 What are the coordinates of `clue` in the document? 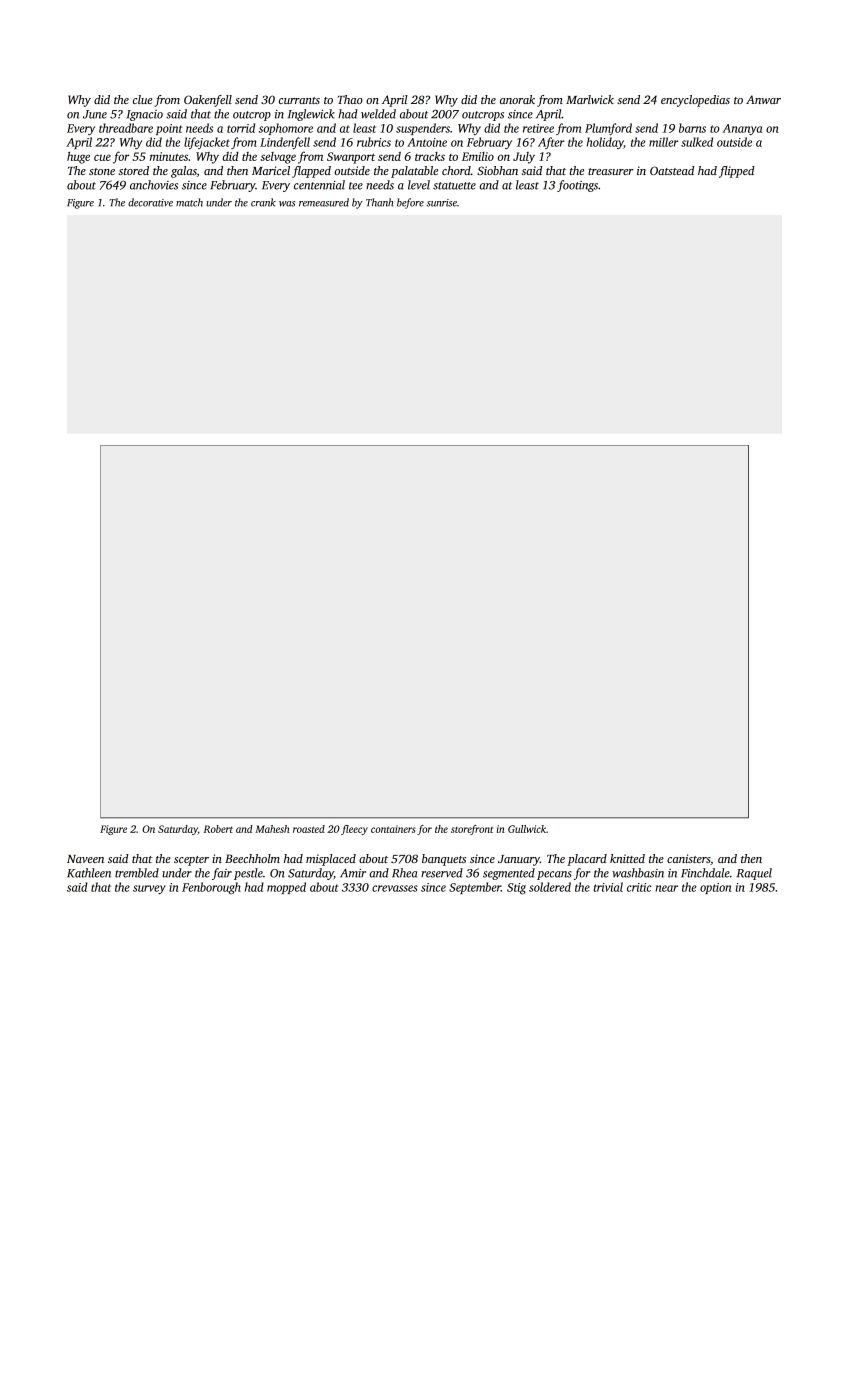 It's located at (142, 99).
